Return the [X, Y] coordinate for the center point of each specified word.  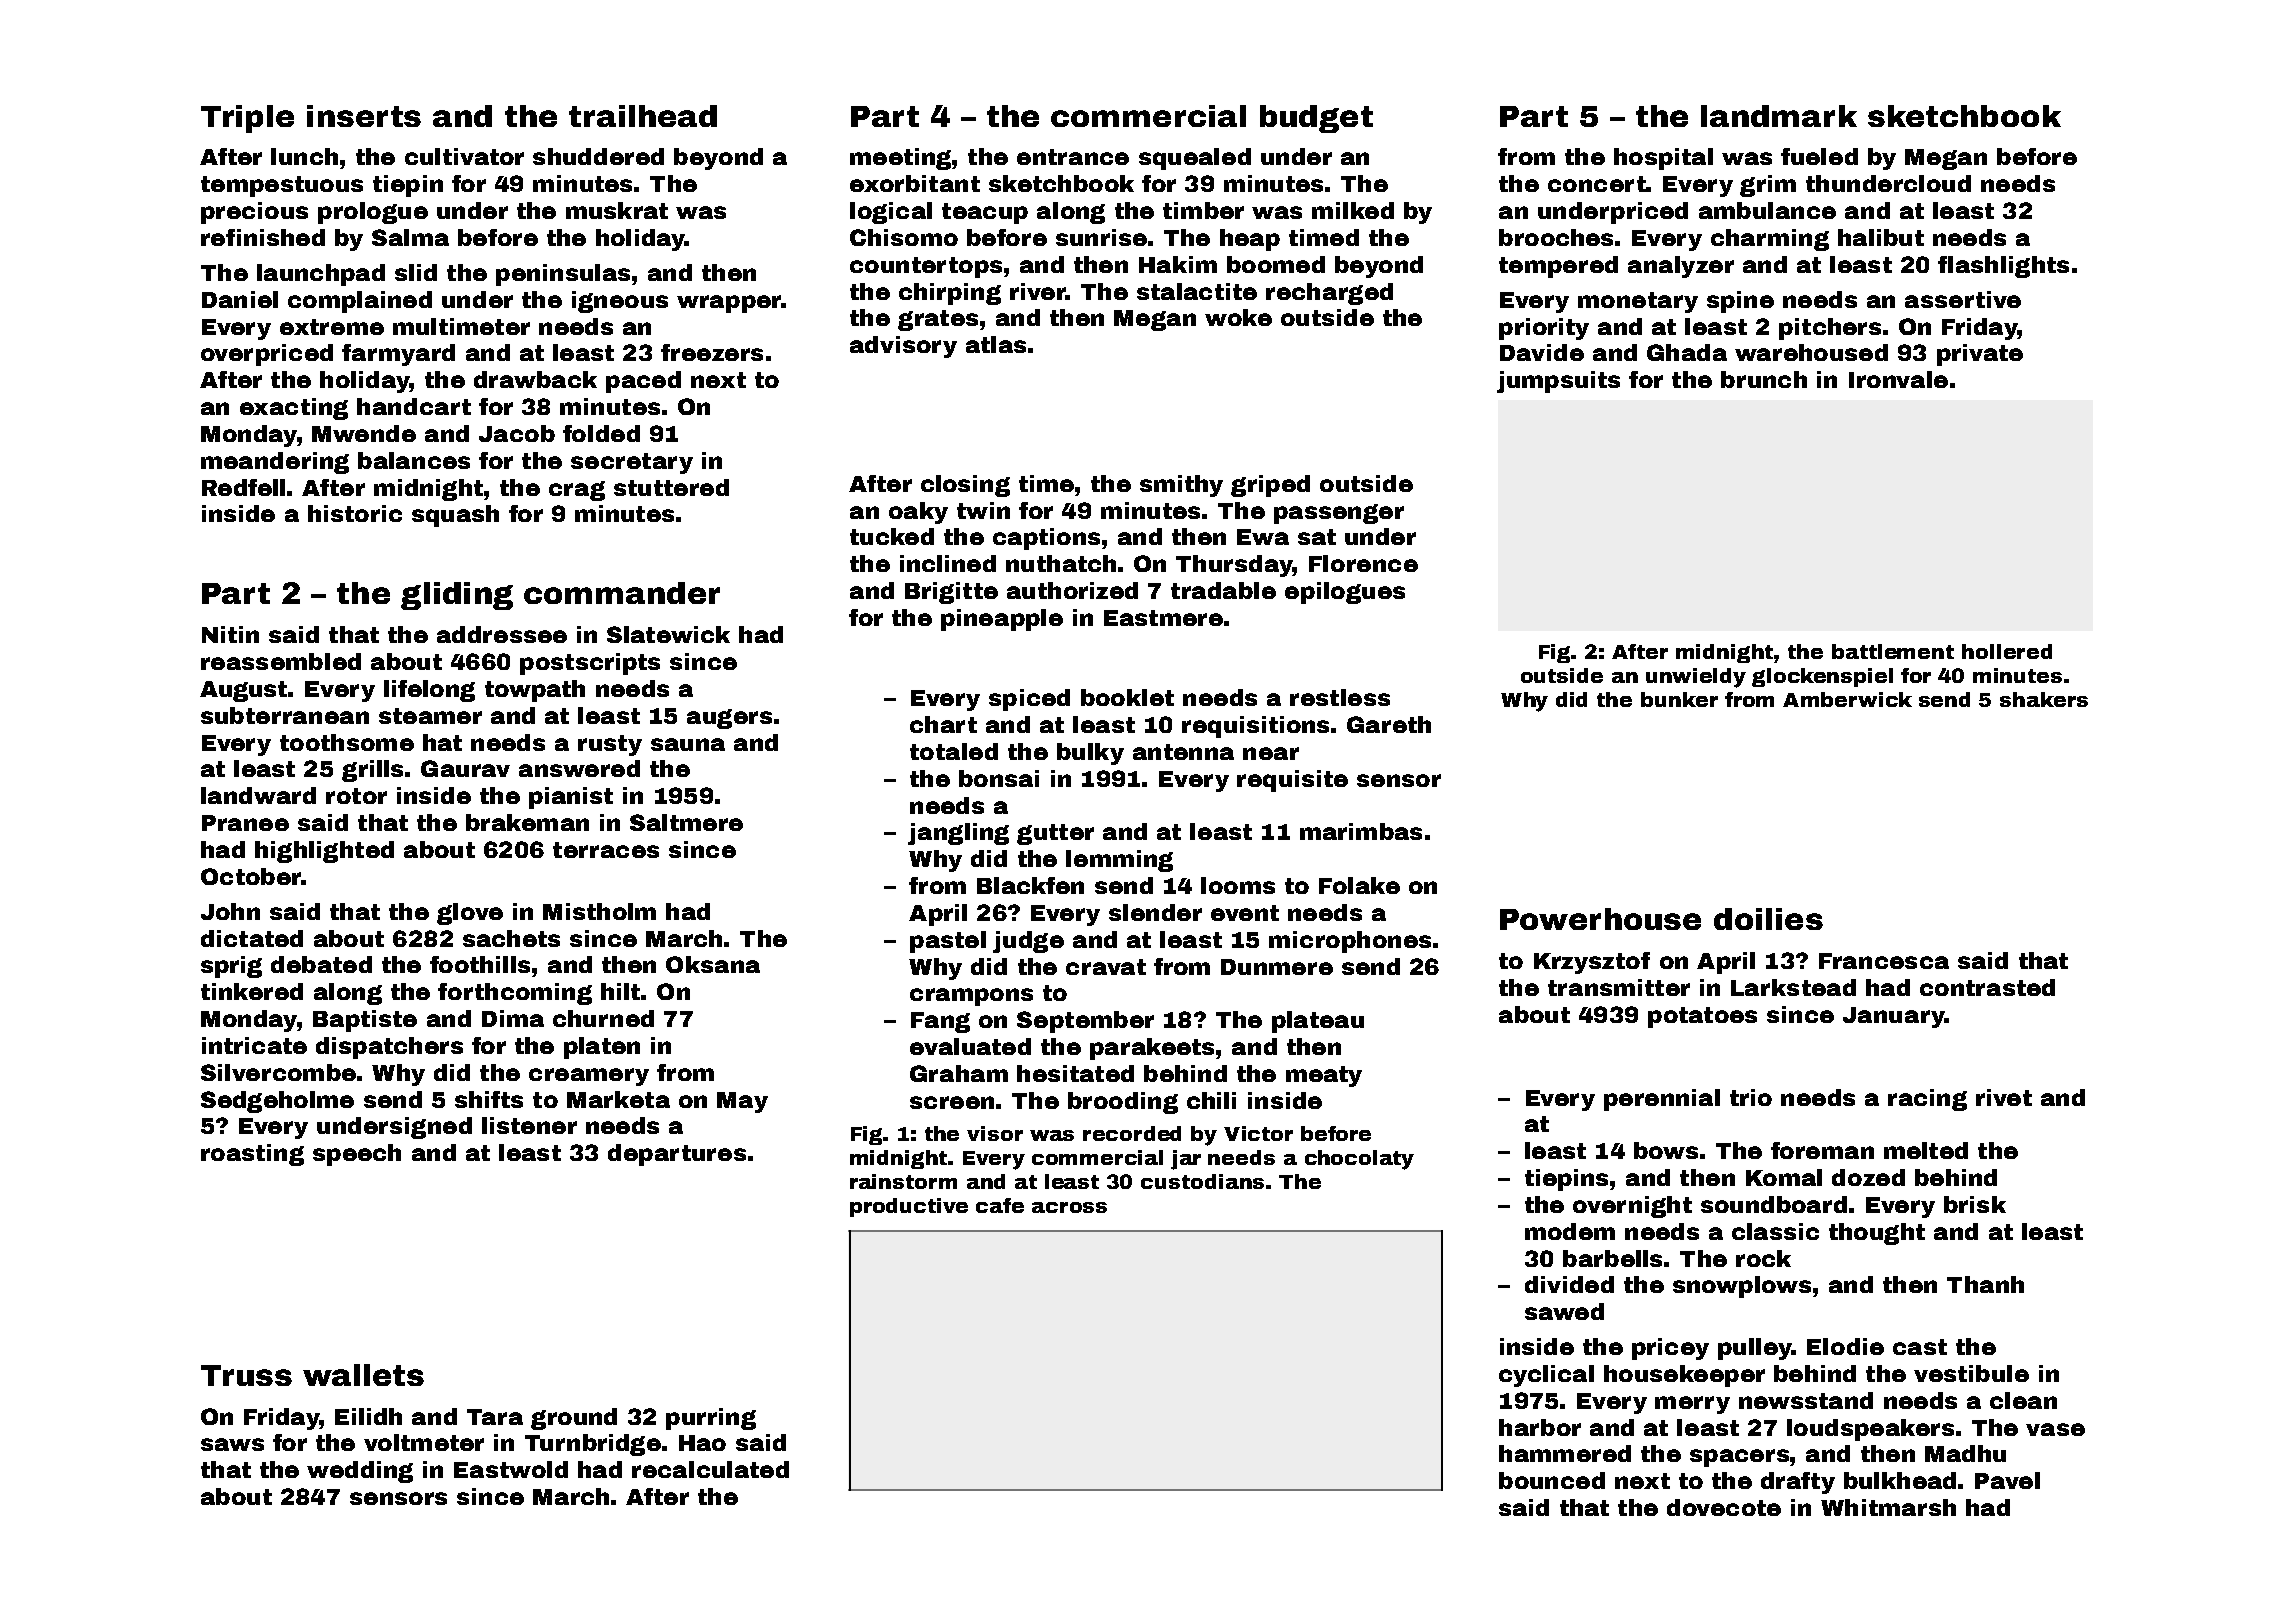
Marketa [618, 1099]
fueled [1819, 156]
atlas [996, 344]
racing [1927, 1100]
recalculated [710, 1469]
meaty [1324, 1076]
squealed [1195, 159]
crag [577, 491]
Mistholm [599, 911]
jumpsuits [1558, 382]
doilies [1768, 919]
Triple [247, 119]
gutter [1055, 834]
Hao [702, 1443]
